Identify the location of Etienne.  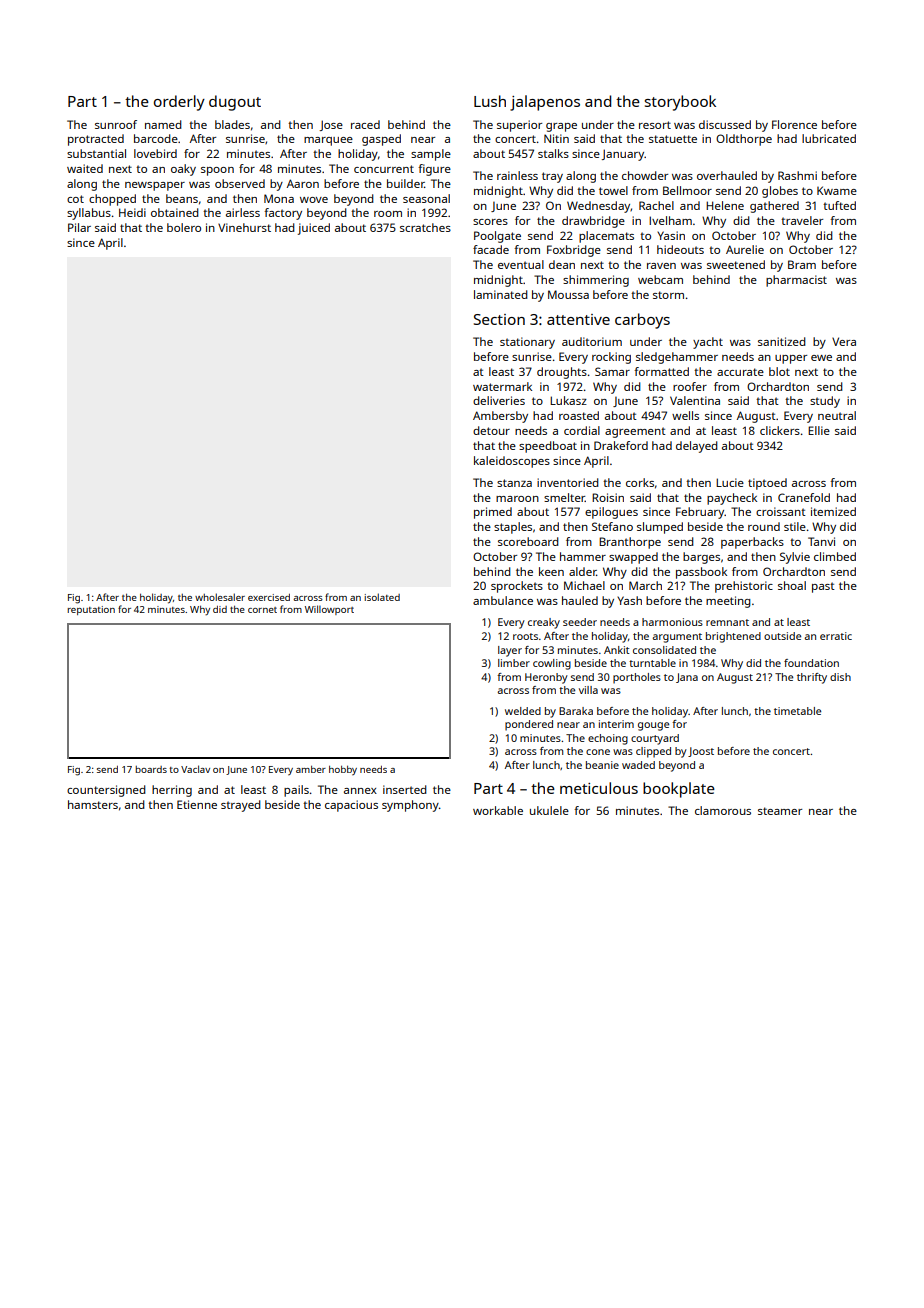
(197, 804).
